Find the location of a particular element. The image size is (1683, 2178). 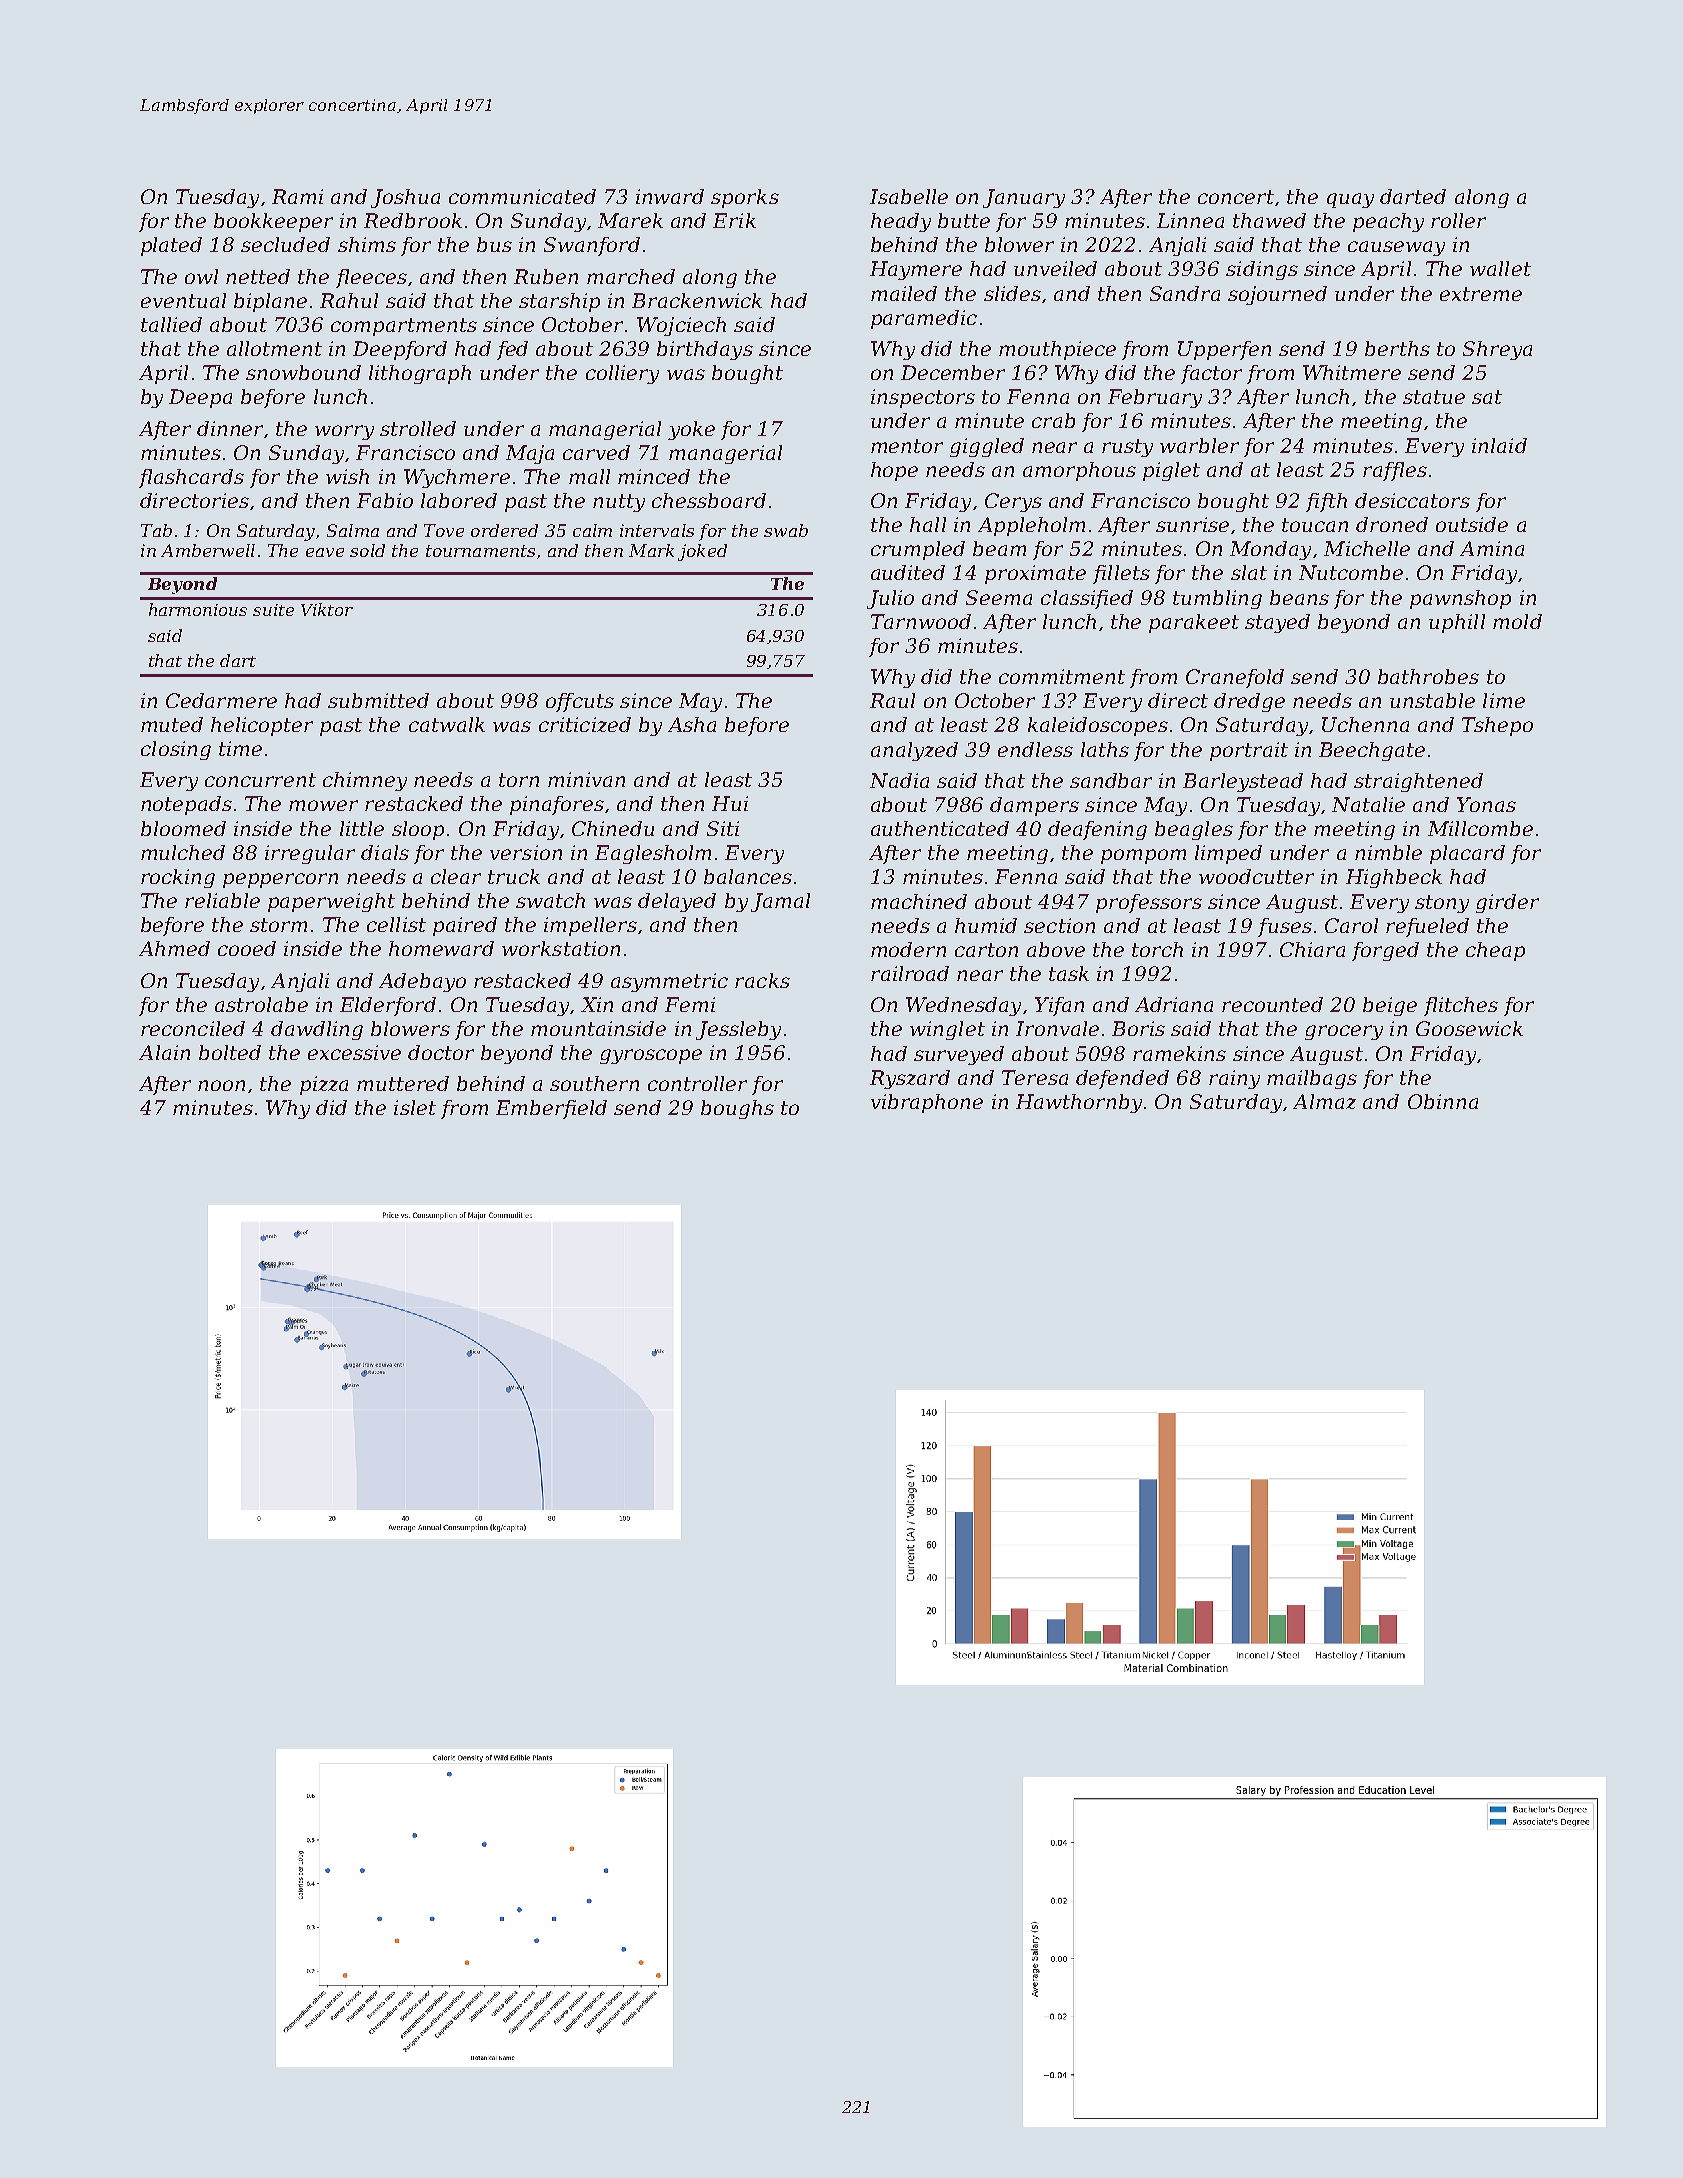

quay is located at coordinates (1350, 200).
